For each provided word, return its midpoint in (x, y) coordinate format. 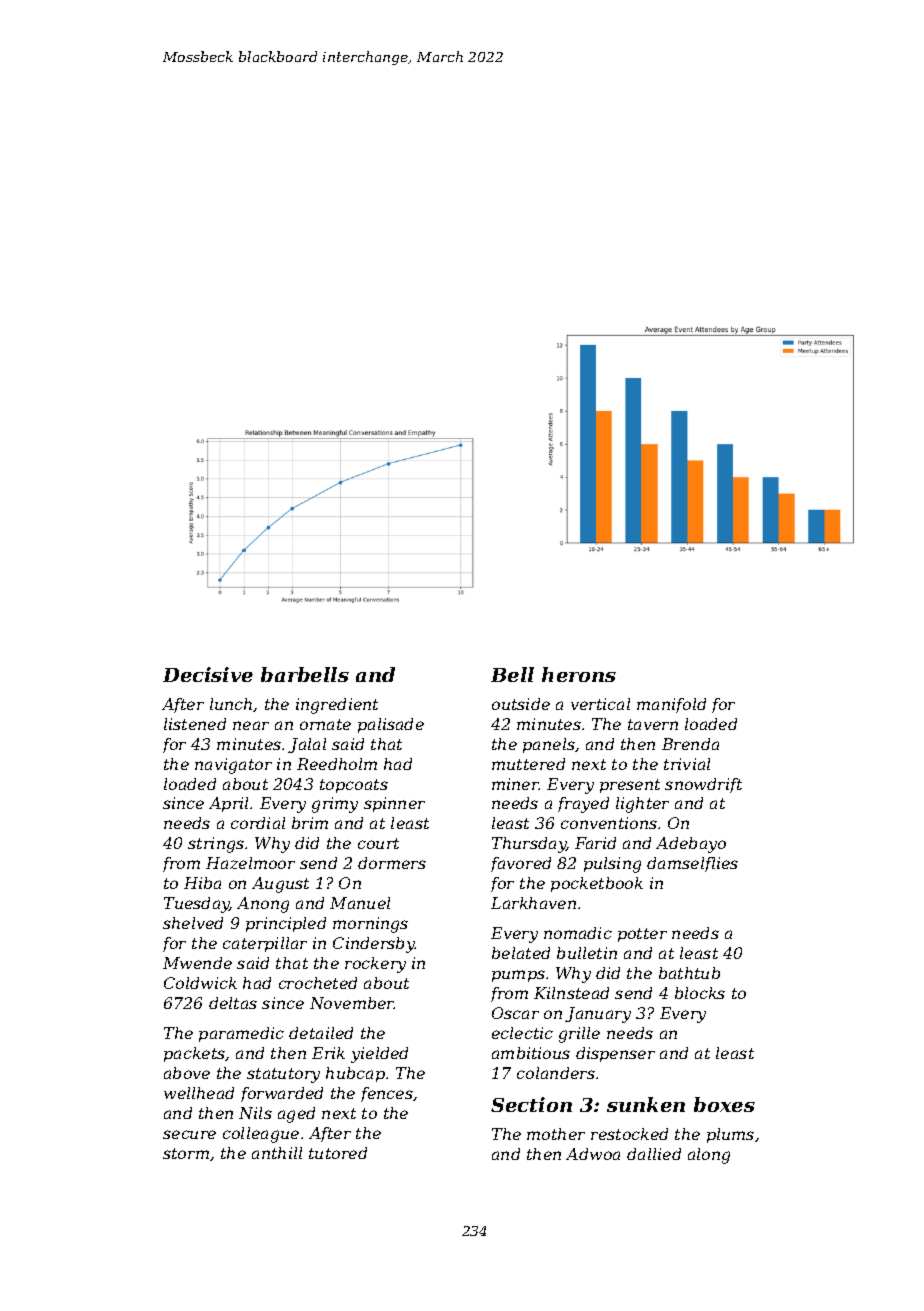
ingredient (337, 706)
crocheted (318, 983)
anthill (277, 1153)
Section (531, 1104)
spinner (394, 804)
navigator (233, 766)
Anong (263, 905)
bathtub (689, 973)
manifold (671, 705)
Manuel (360, 903)
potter (642, 935)
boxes (724, 1104)
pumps (518, 976)
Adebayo (691, 845)
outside (521, 704)
